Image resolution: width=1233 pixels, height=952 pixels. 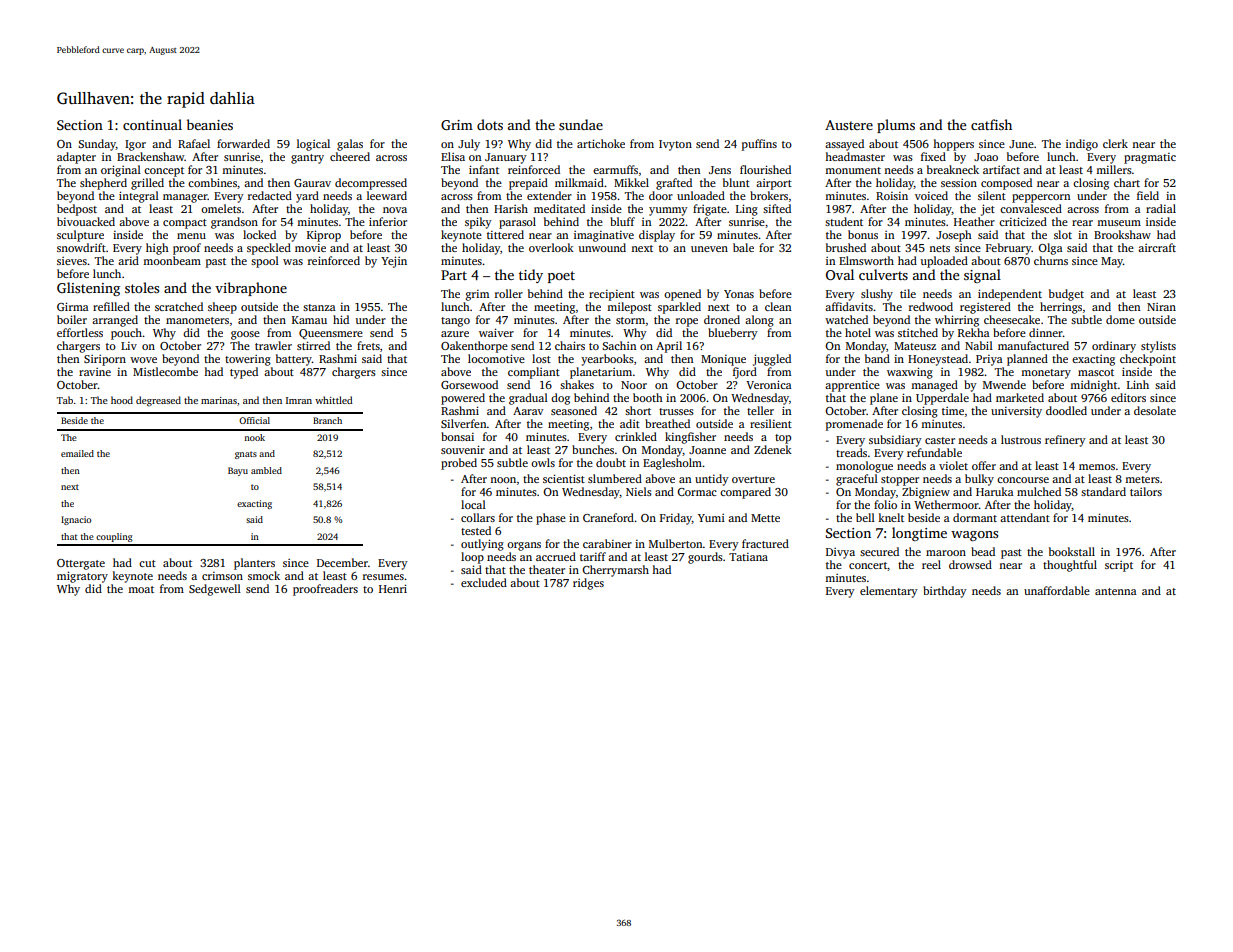 I want to click on Monique, so click(x=723, y=360).
